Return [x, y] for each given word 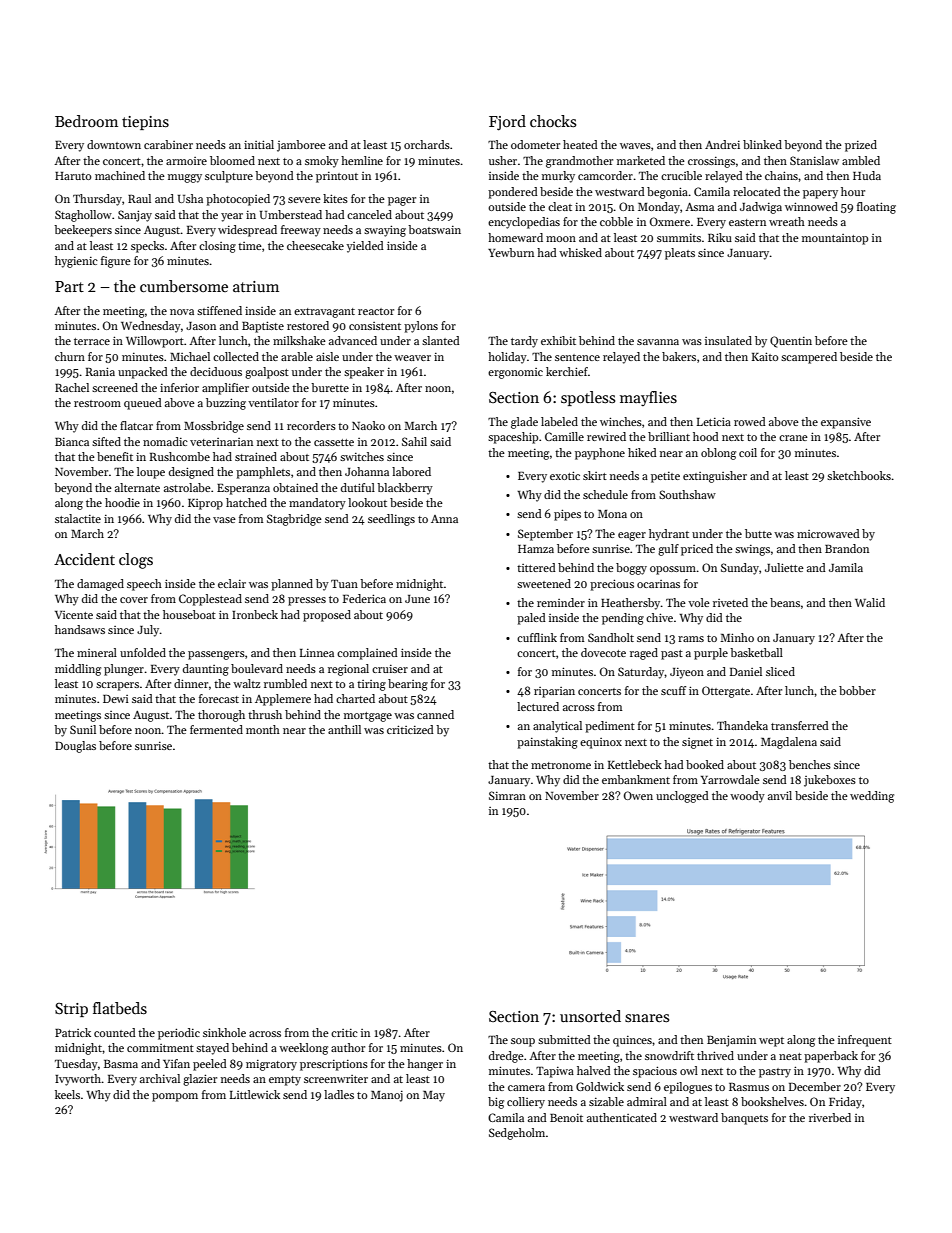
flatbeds [120, 1008]
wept [771, 1042]
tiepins [145, 123]
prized [861, 146]
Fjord [507, 123]
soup [523, 1042]
